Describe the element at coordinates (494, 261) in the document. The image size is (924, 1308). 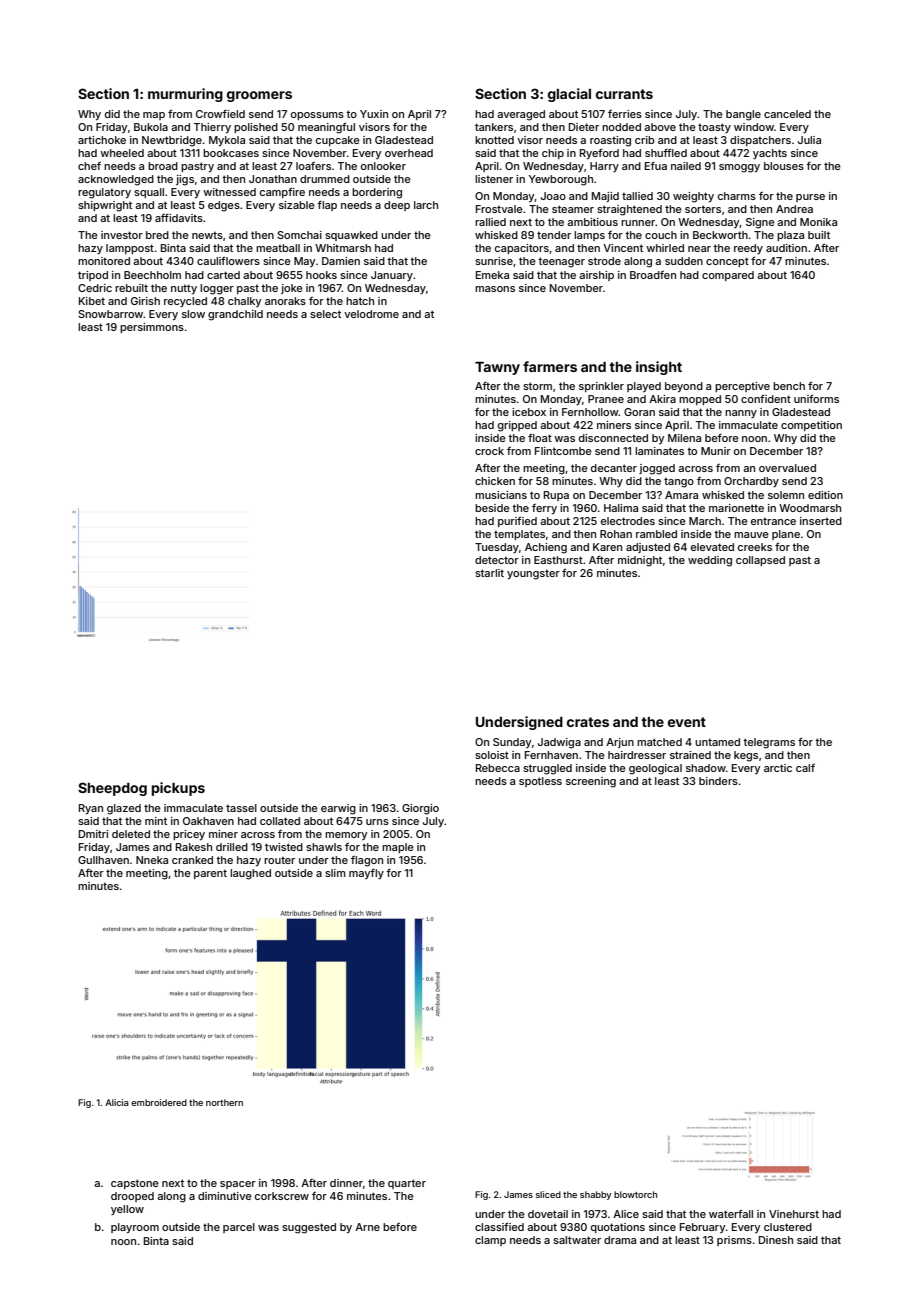
I see `sunrise` at that location.
